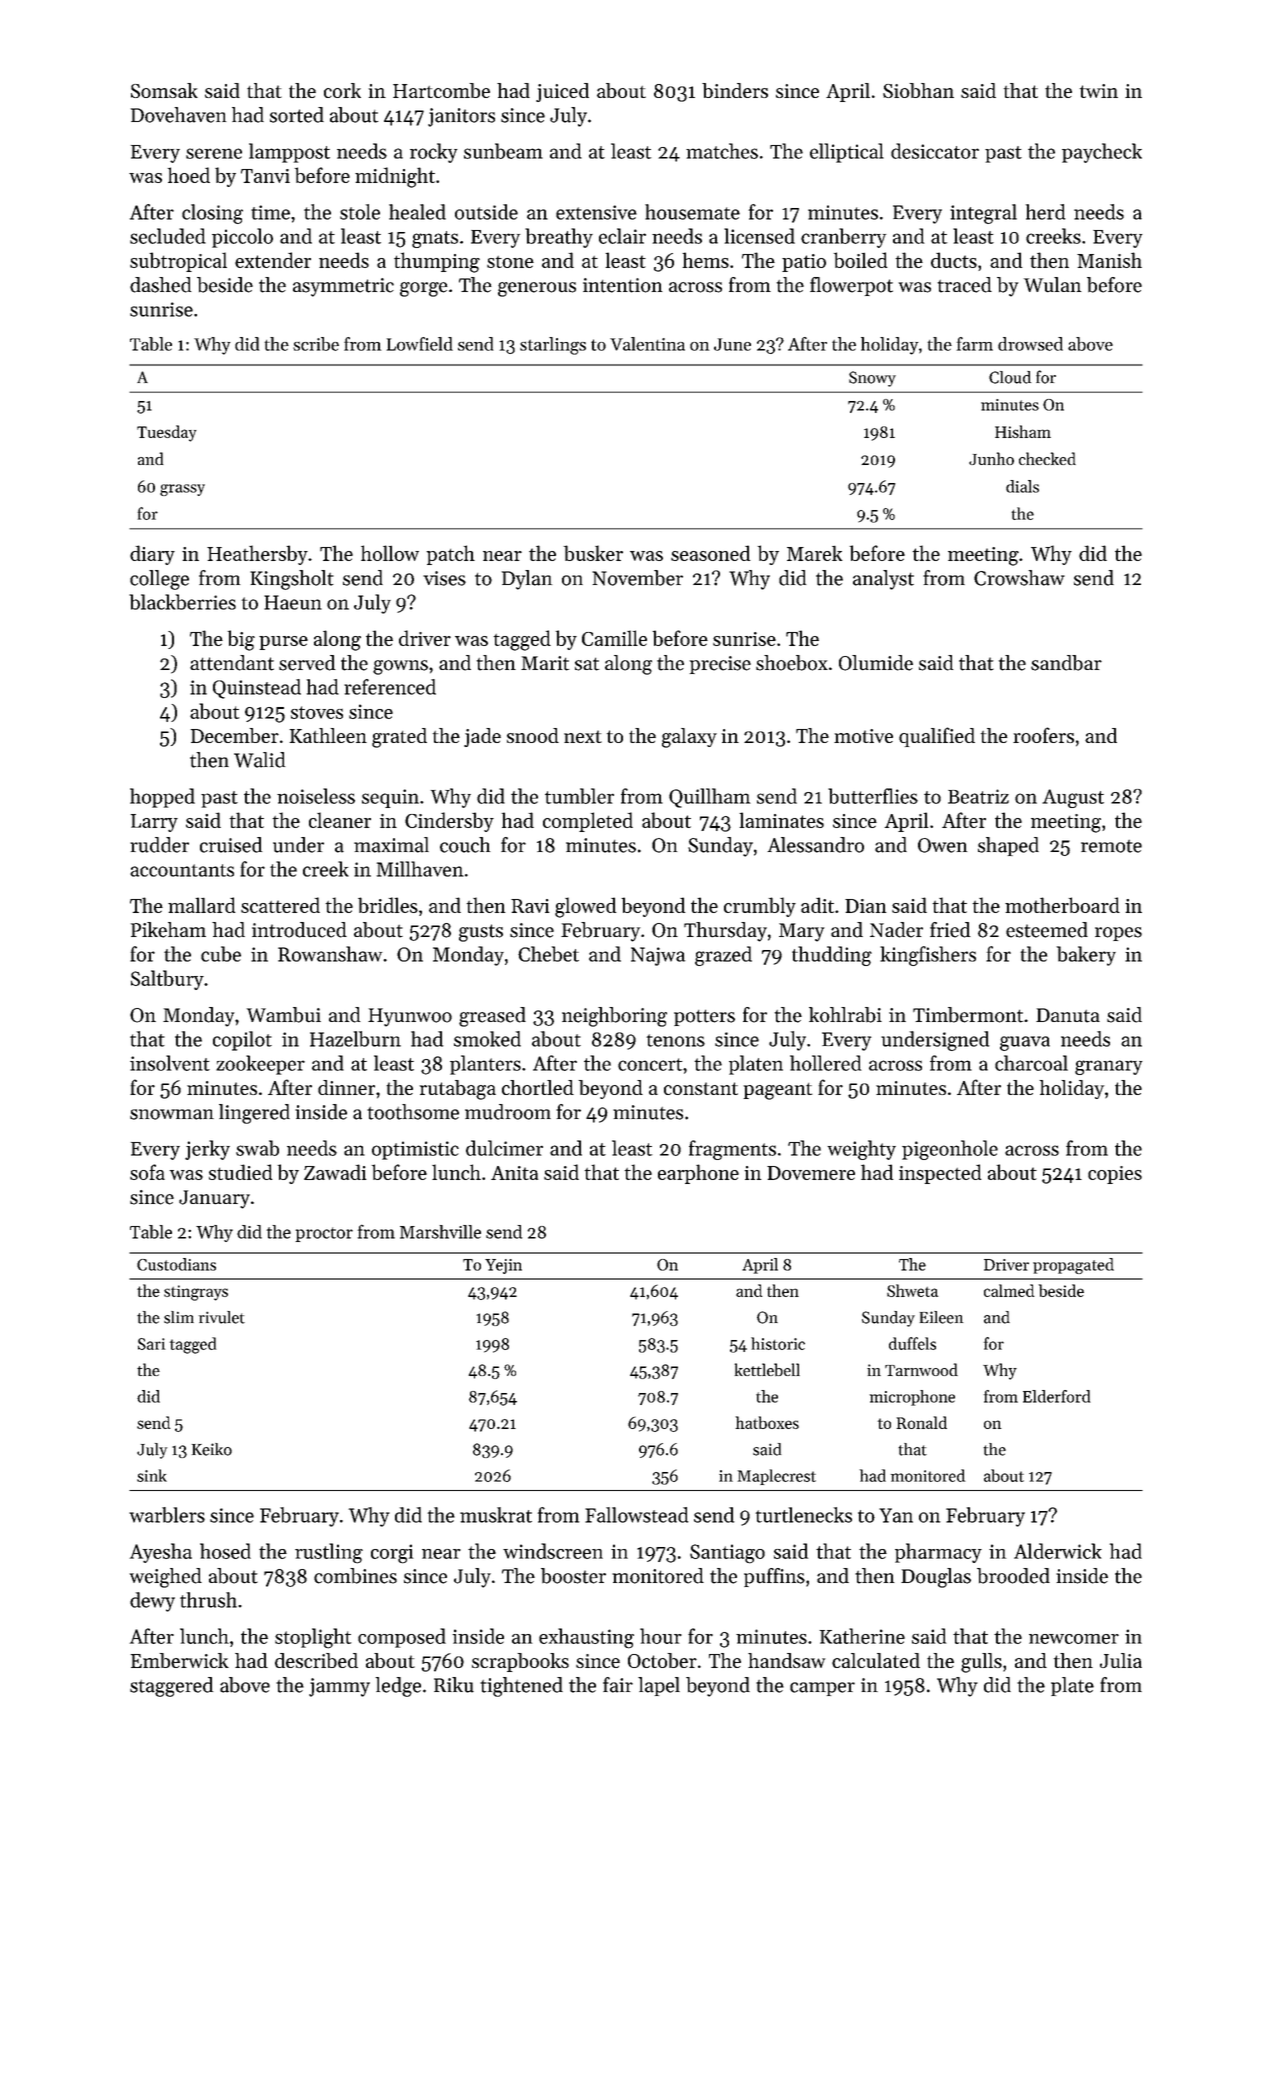 Image resolution: width=1272 pixels, height=2094 pixels. What do you see at coordinates (307, 663) in the screenshot?
I see `served` at bounding box center [307, 663].
